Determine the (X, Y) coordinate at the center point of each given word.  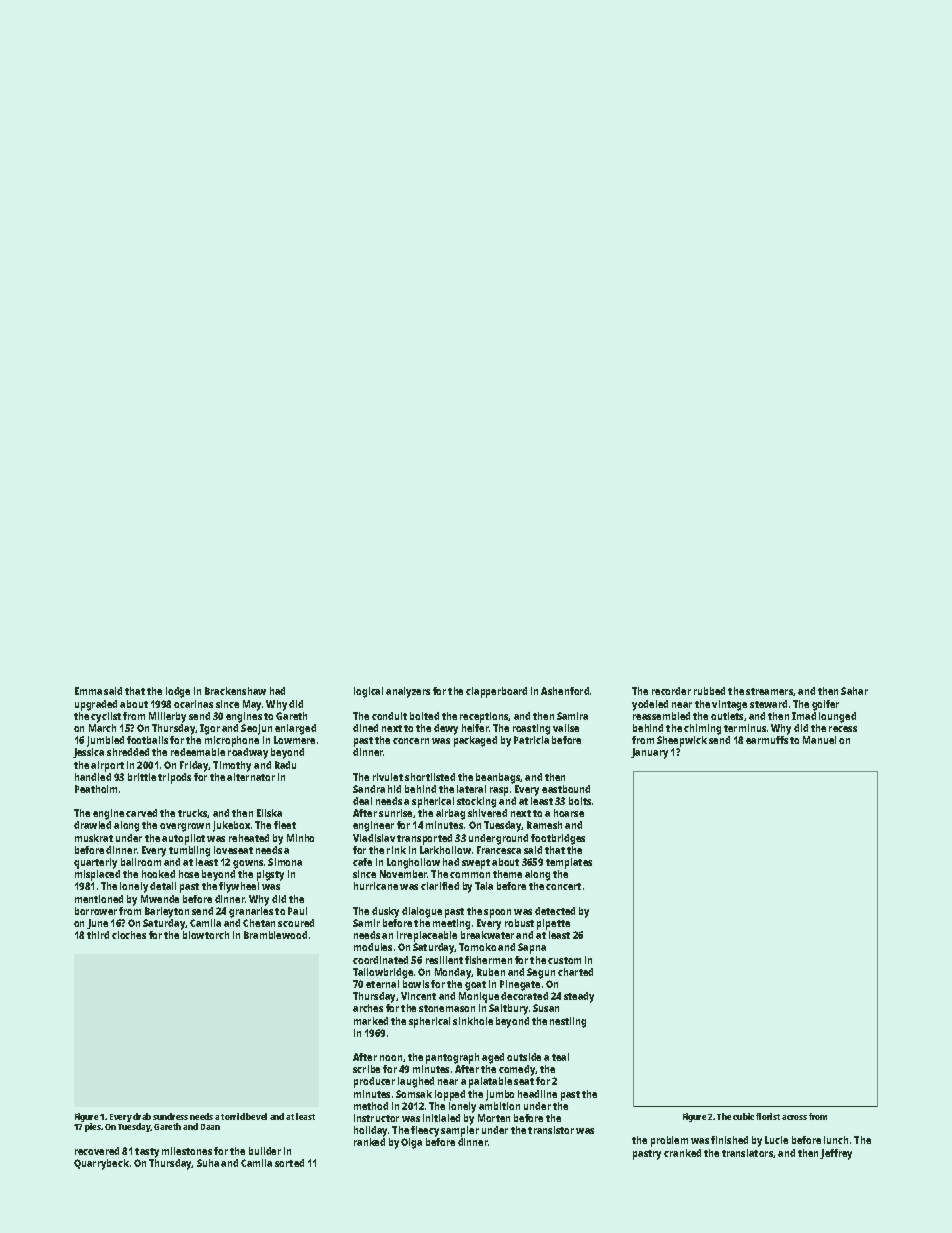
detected (555, 911)
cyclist (106, 717)
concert (563, 886)
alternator (251, 777)
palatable (490, 1082)
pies (93, 1127)
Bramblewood (275, 935)
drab (142, 1116)
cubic (743, 1116)
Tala (484, 886)
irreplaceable (427, 936)
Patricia (531, 740)
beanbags (498, 778)
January (649, 753)
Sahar (854, 691)
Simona (285, 862)
